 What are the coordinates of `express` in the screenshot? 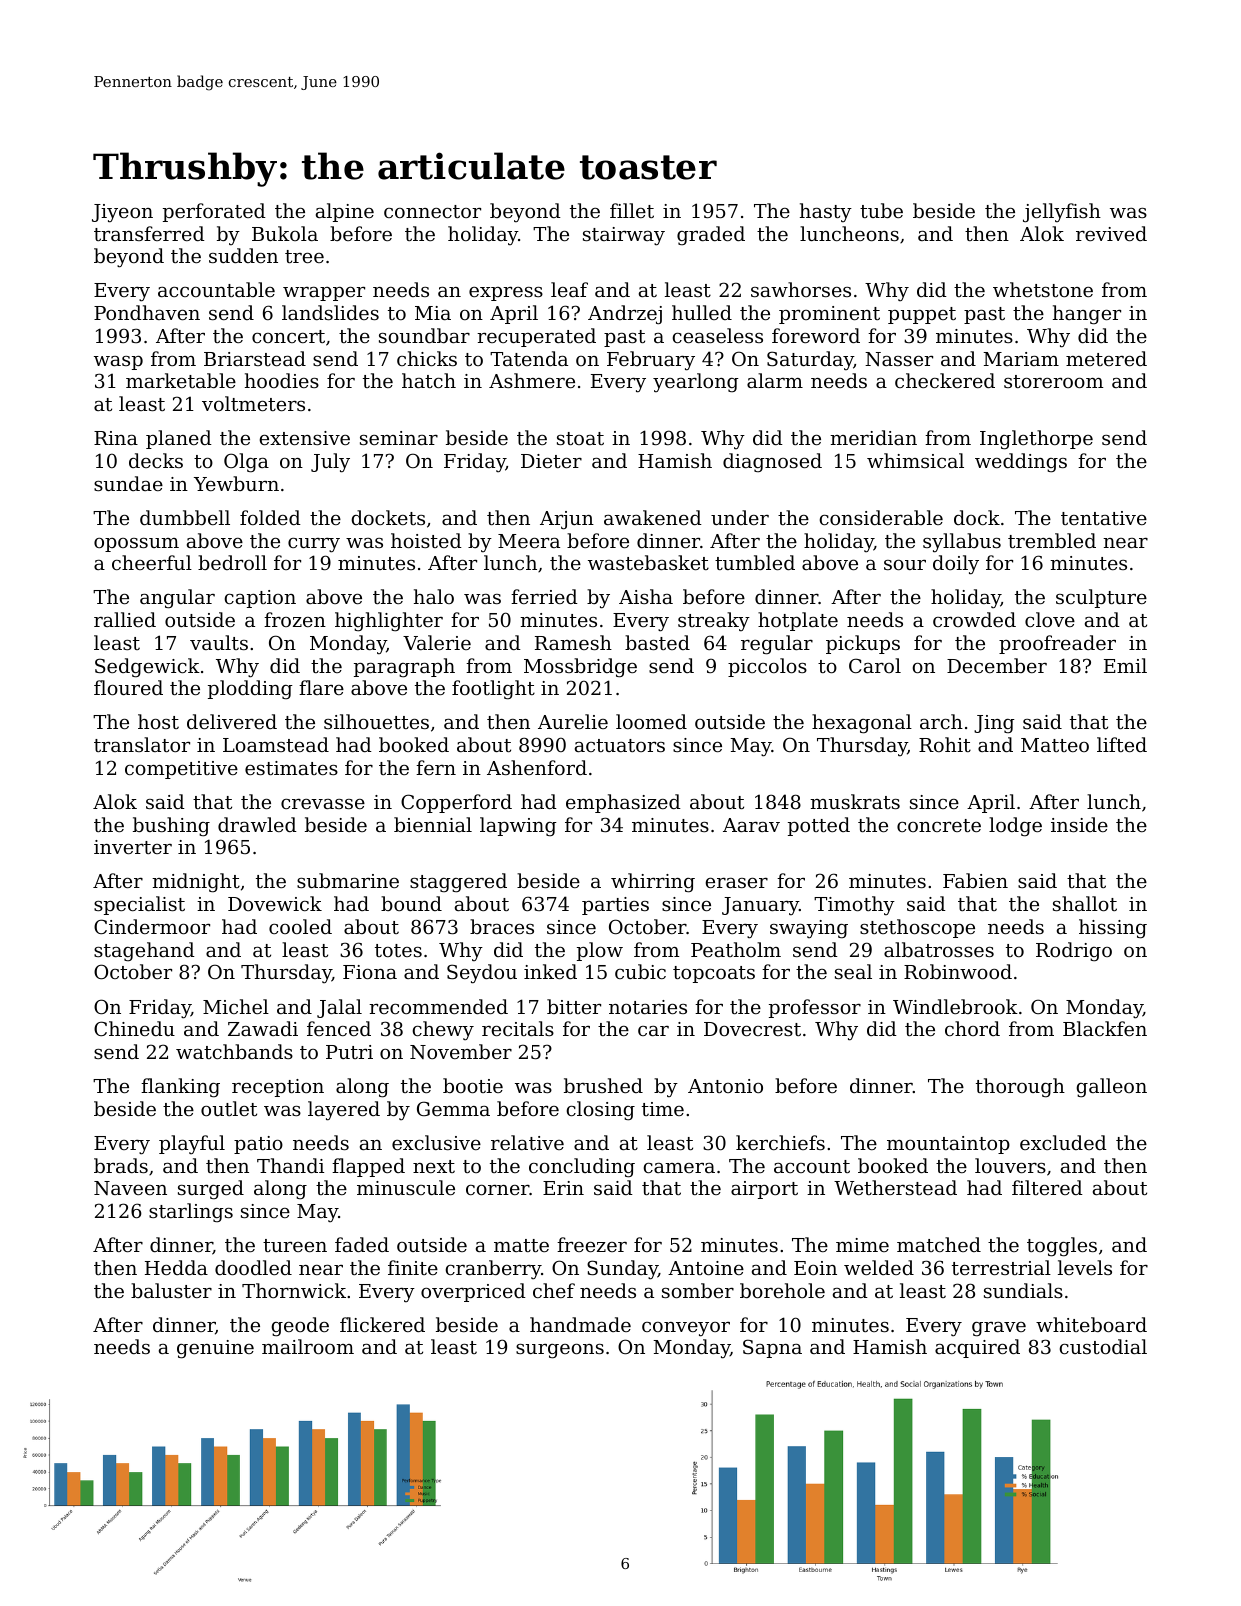 It's located at (506, 294).
